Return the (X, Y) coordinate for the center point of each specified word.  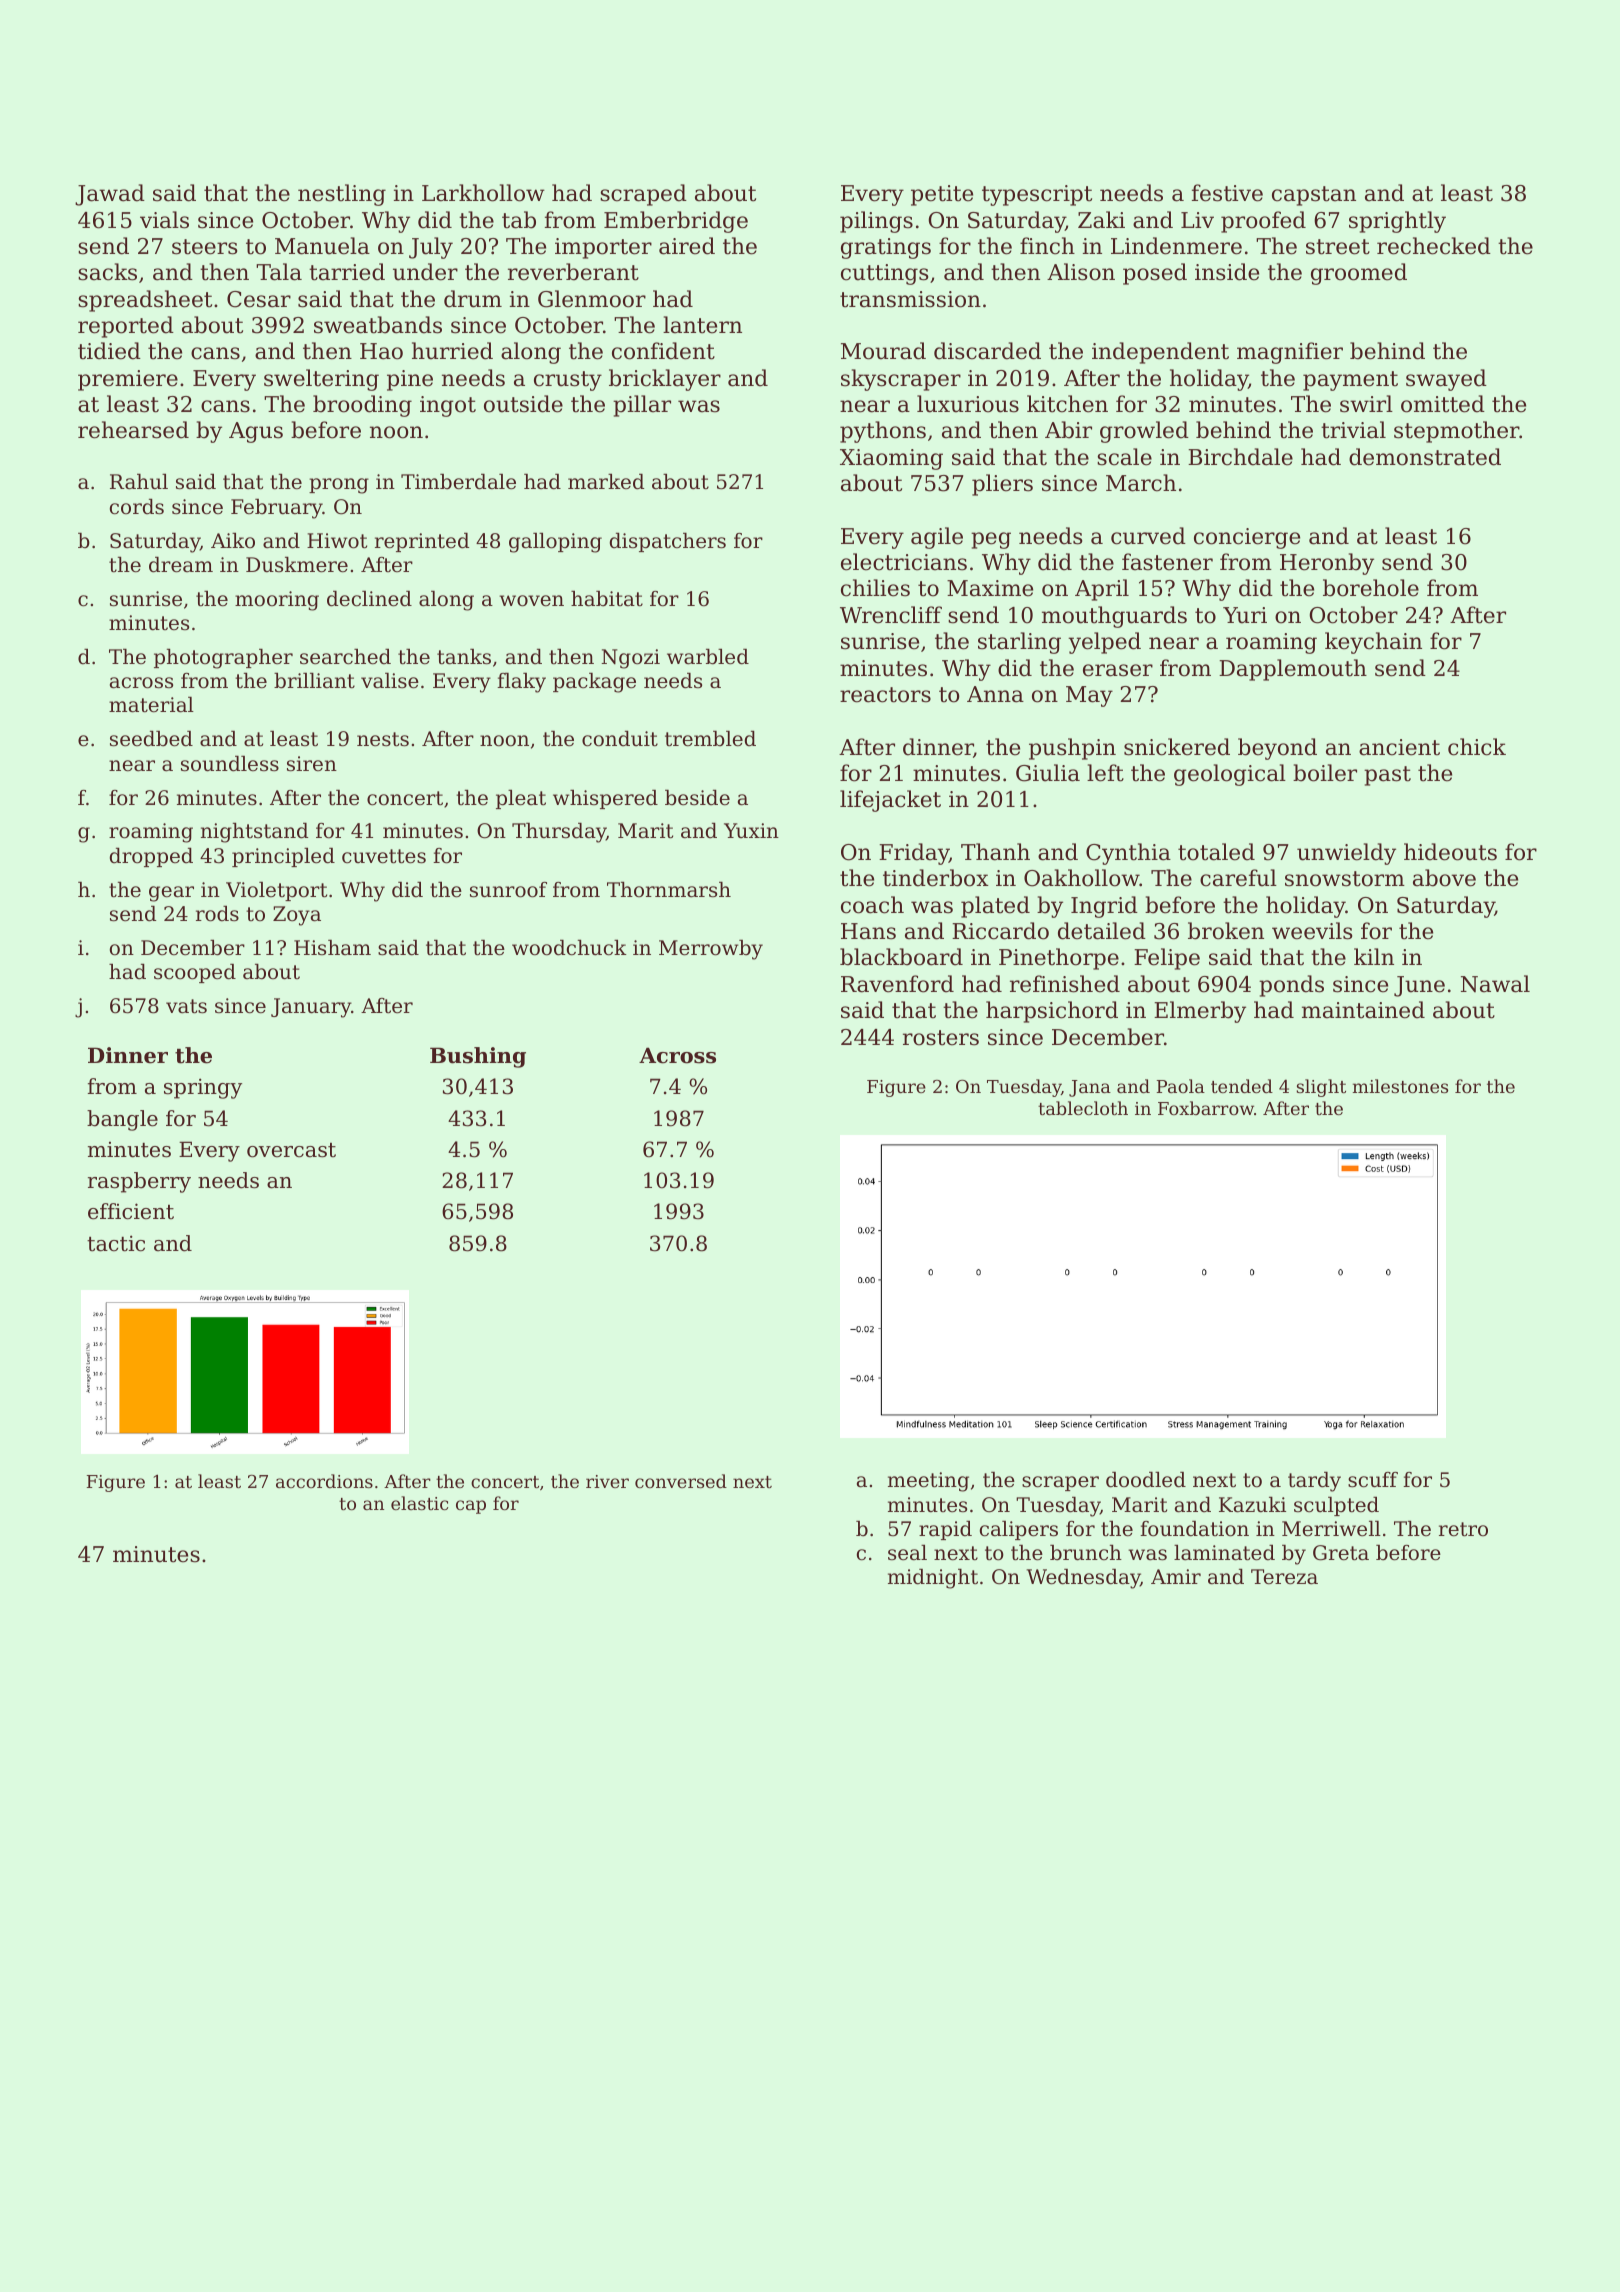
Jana (1090, 1088)
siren (312, 764)
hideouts (1450, 852)
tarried (347, 272)
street (1338, 247)
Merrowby (711, 950)
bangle (122, 1120)
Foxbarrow (1206, 1108)
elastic (419, 1503)
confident (663, 351)
